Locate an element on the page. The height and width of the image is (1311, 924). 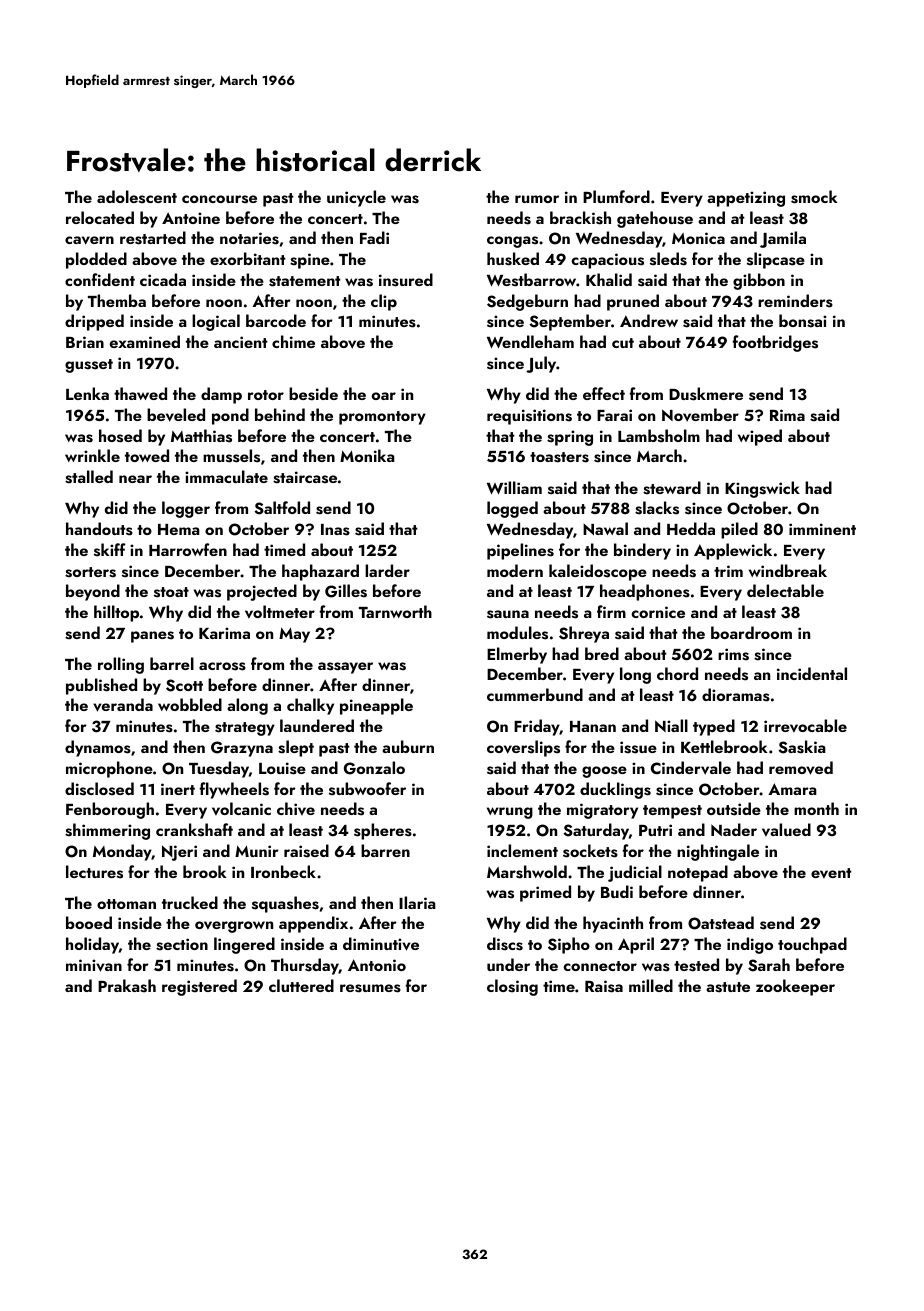
incidental is located at coordinates (812, 673).
